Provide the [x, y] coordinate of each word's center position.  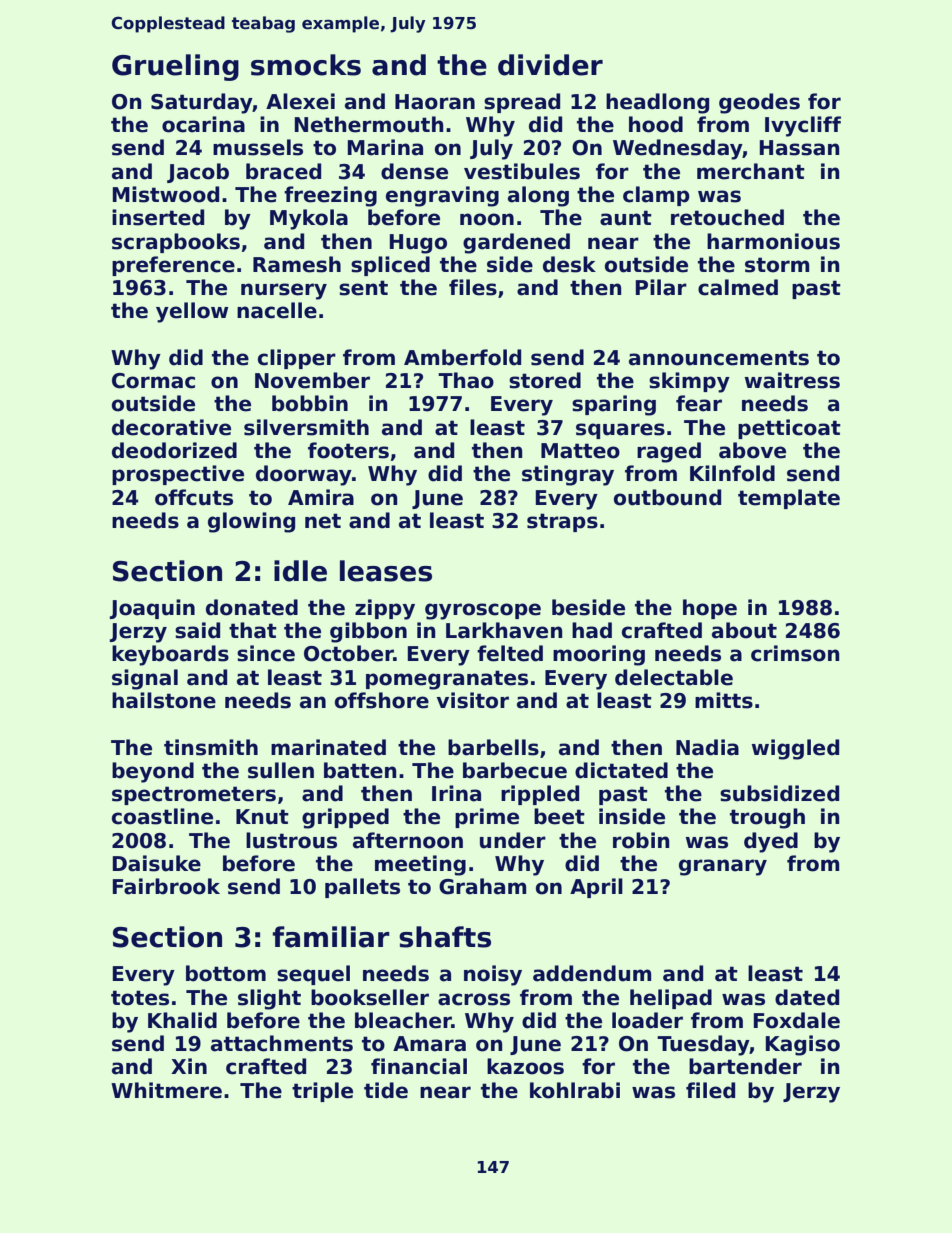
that [253, 630]
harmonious [773, 241]
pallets [362, 888]
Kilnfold [732, 473]
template [789, 499]
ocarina [203, 124]
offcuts [194, 497]
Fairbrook [166, 886]
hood [656, 124]
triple [322, 1092]
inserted [158, 217]
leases [386, 571]
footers [348, 450]
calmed [738, 287]
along [538, 196]
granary [723, 867]
